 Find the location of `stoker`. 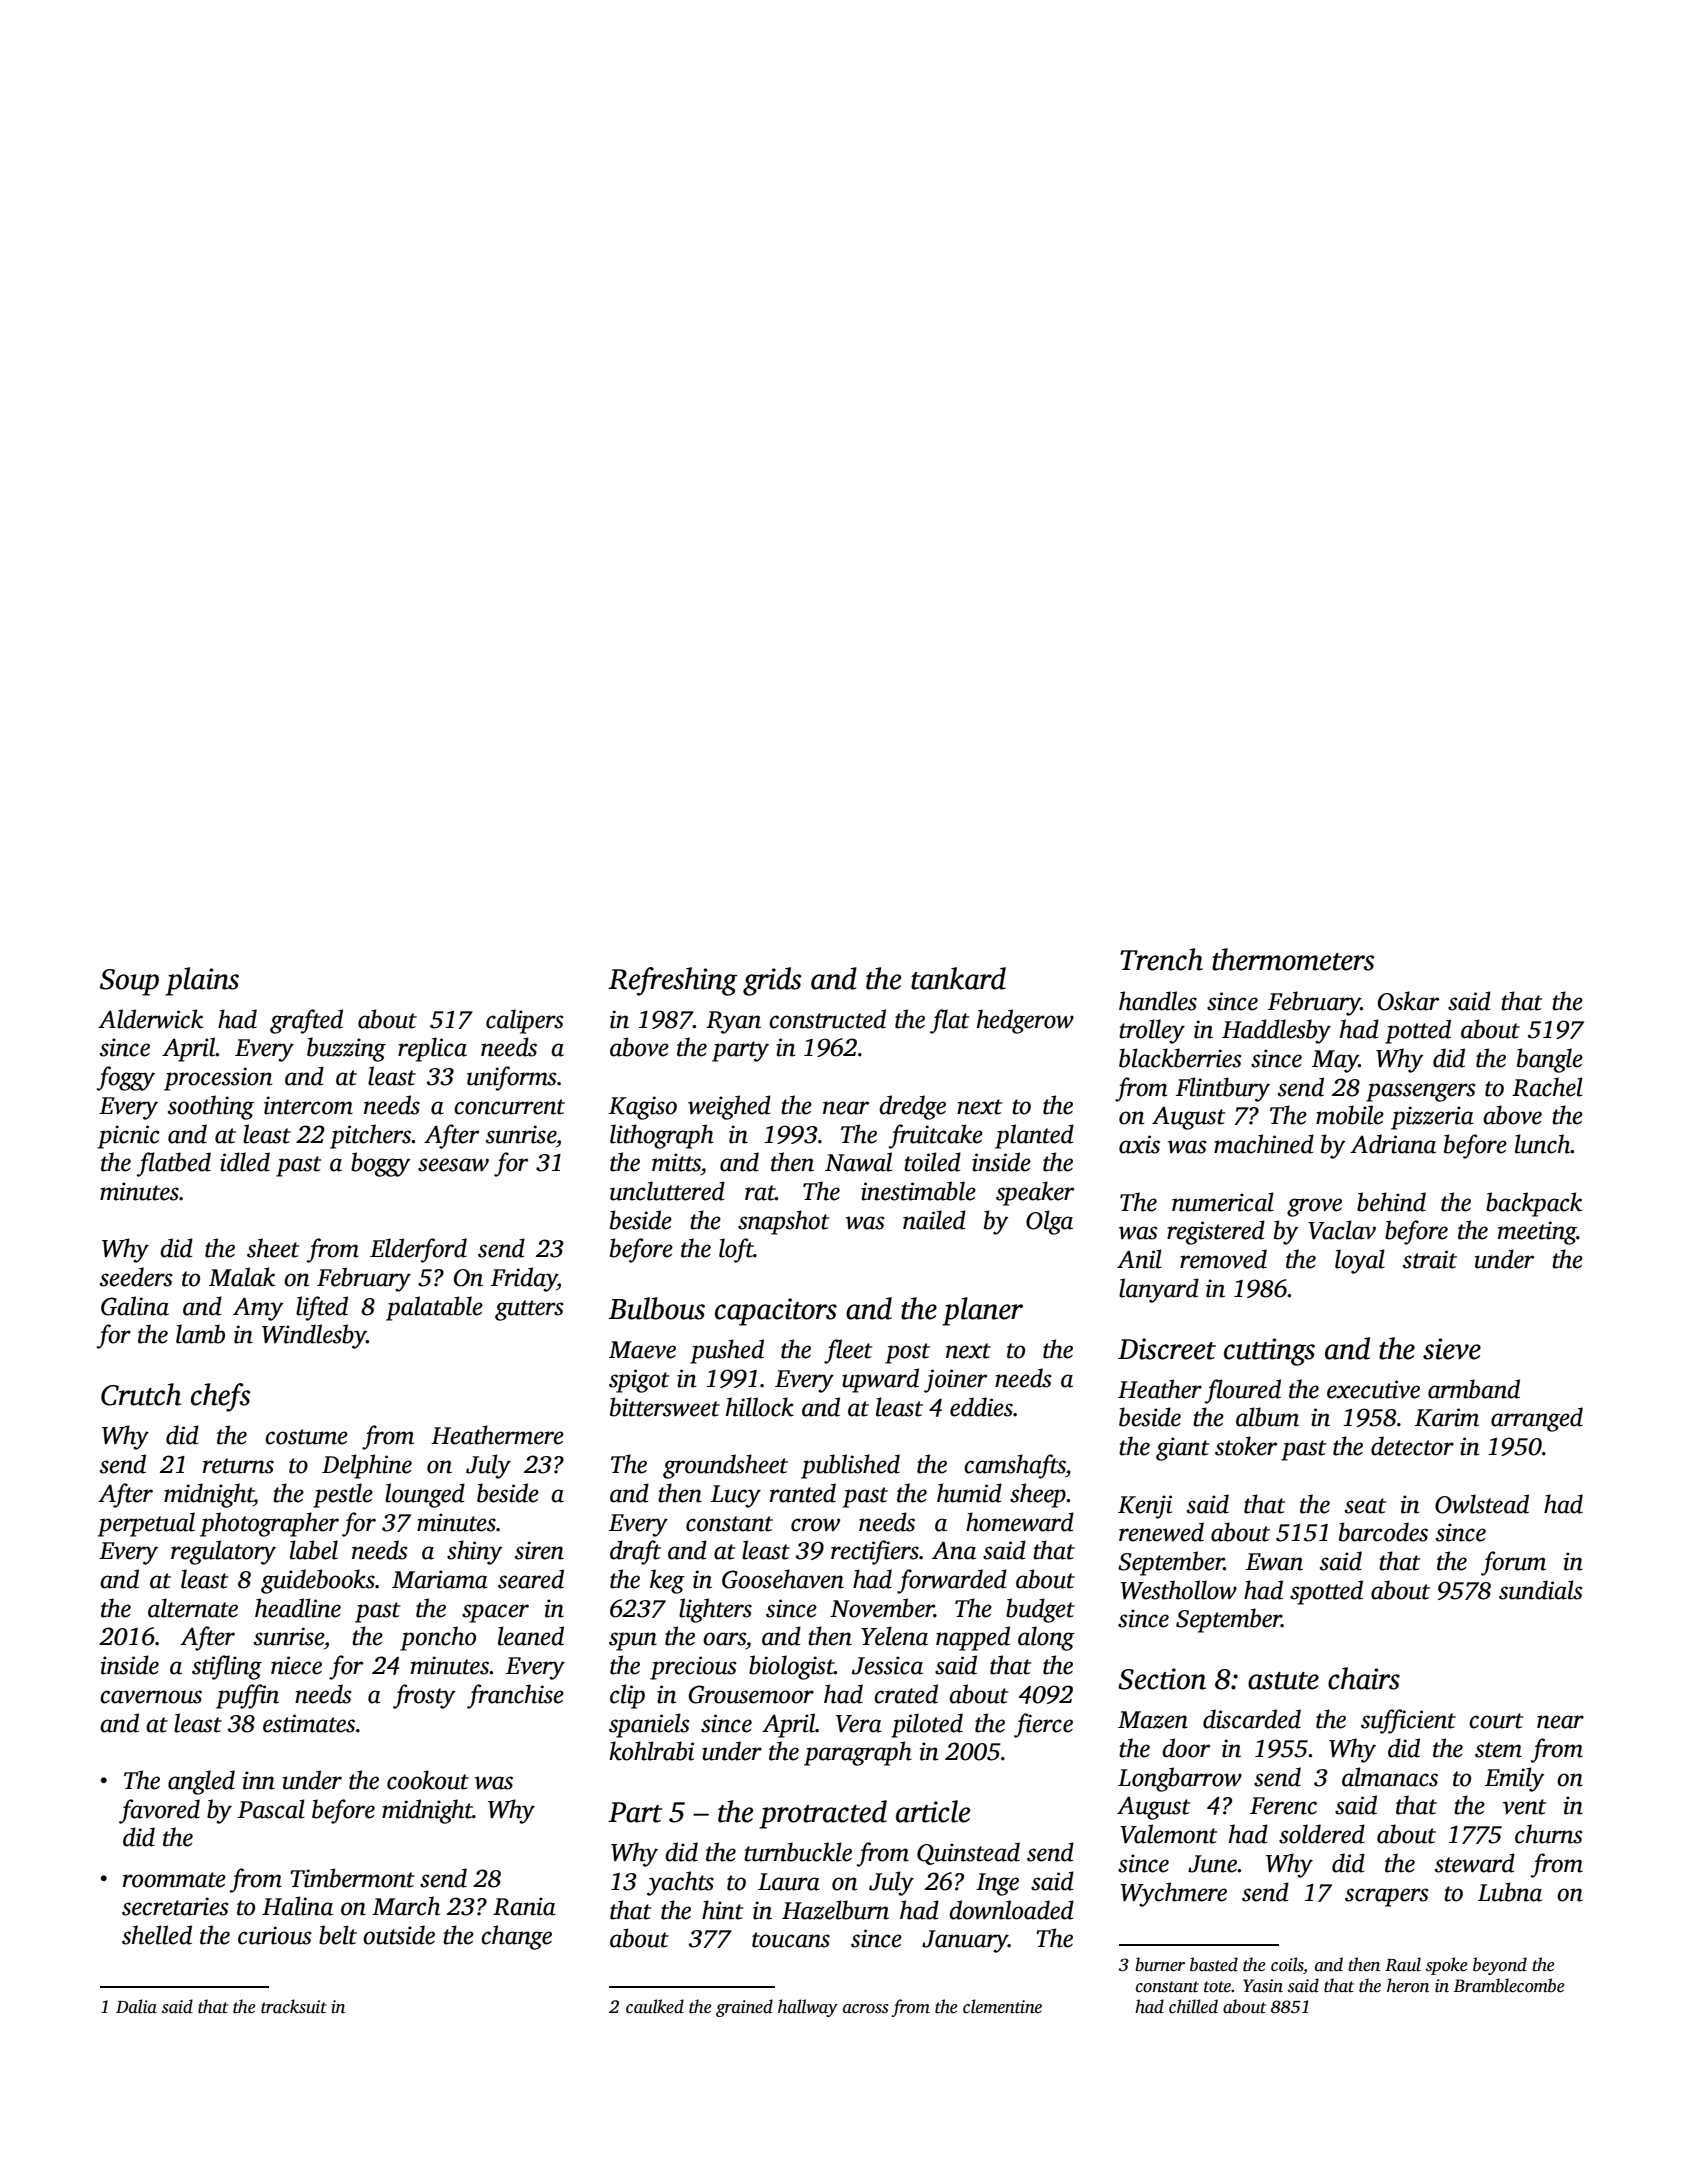

stoker is located at coordinates (1246, 1446).
